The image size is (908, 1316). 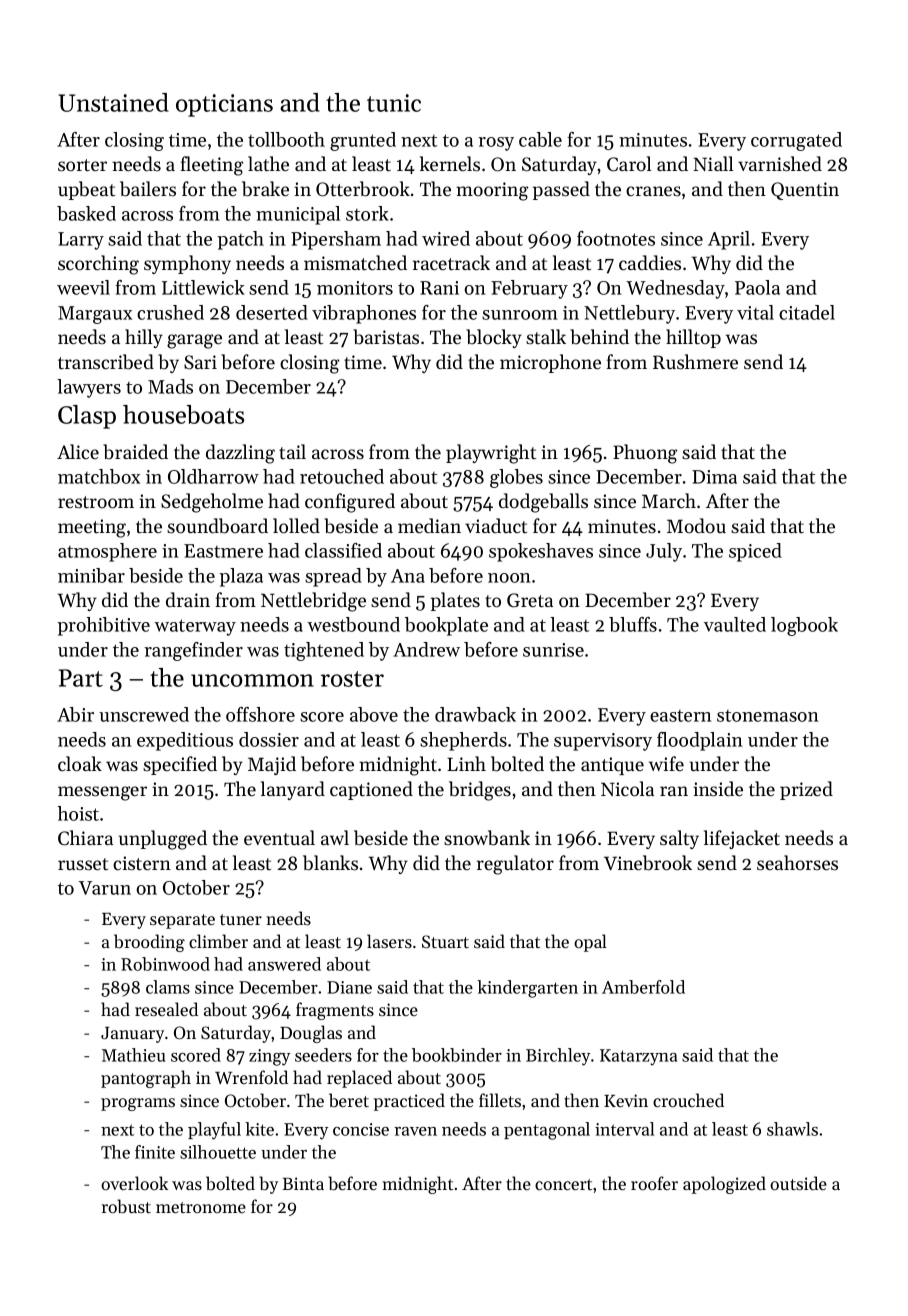 What do you see at coordinates (515, 865) in the screenshot?
I see `regulator` at bounding box center [515, 865].
